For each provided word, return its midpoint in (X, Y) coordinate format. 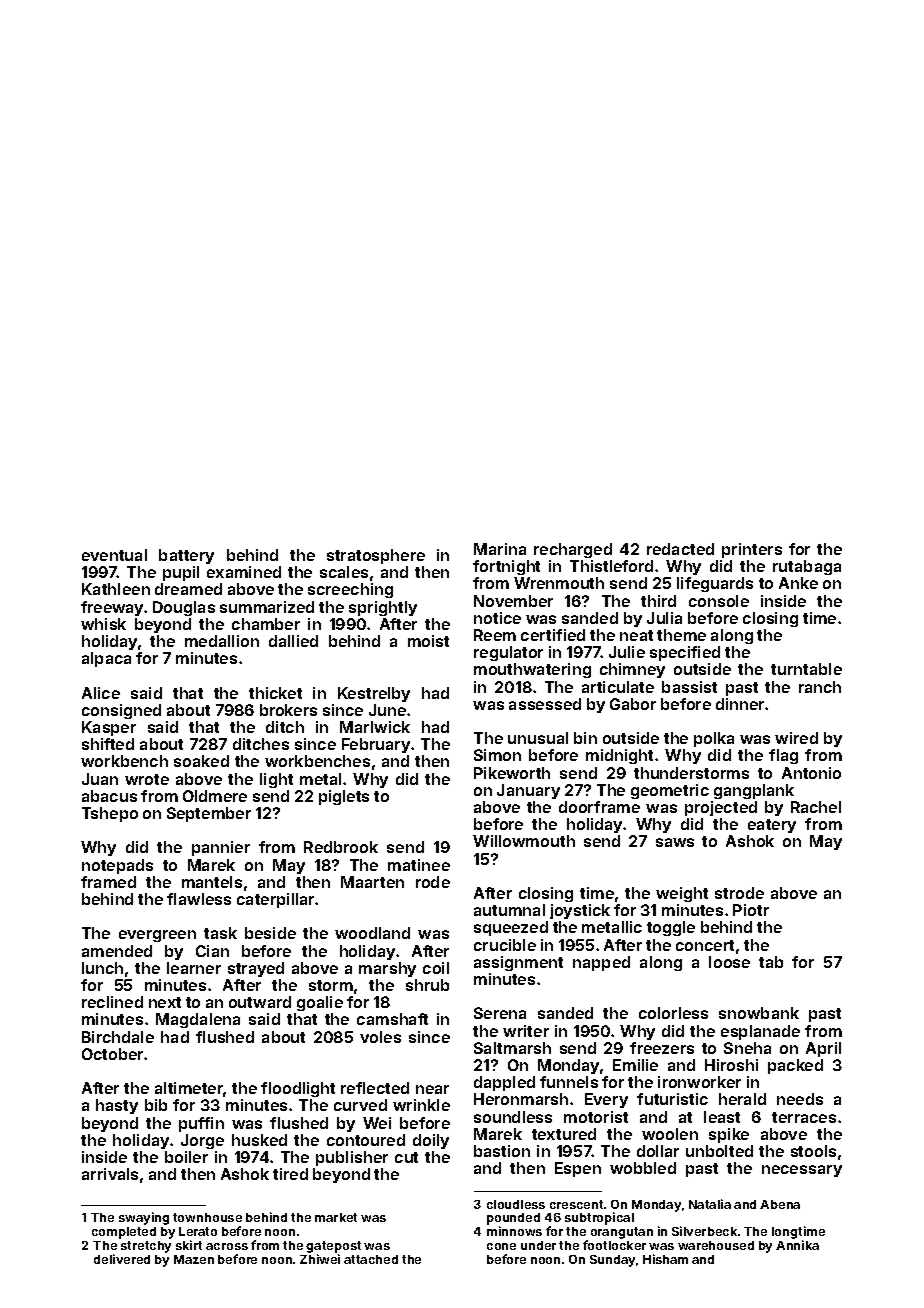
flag (783, 756)
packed (795, 1066)
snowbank (759, 1013)
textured (564, 1134)
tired (290, 1174)
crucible (505, 945)
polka (714, 739)
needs (800, 1099)
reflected (375, 1088)
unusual (538, 738)
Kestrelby (374, 694)
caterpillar (275, 900)
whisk (103, 624)
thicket (275, 693)
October (112, 1054)
